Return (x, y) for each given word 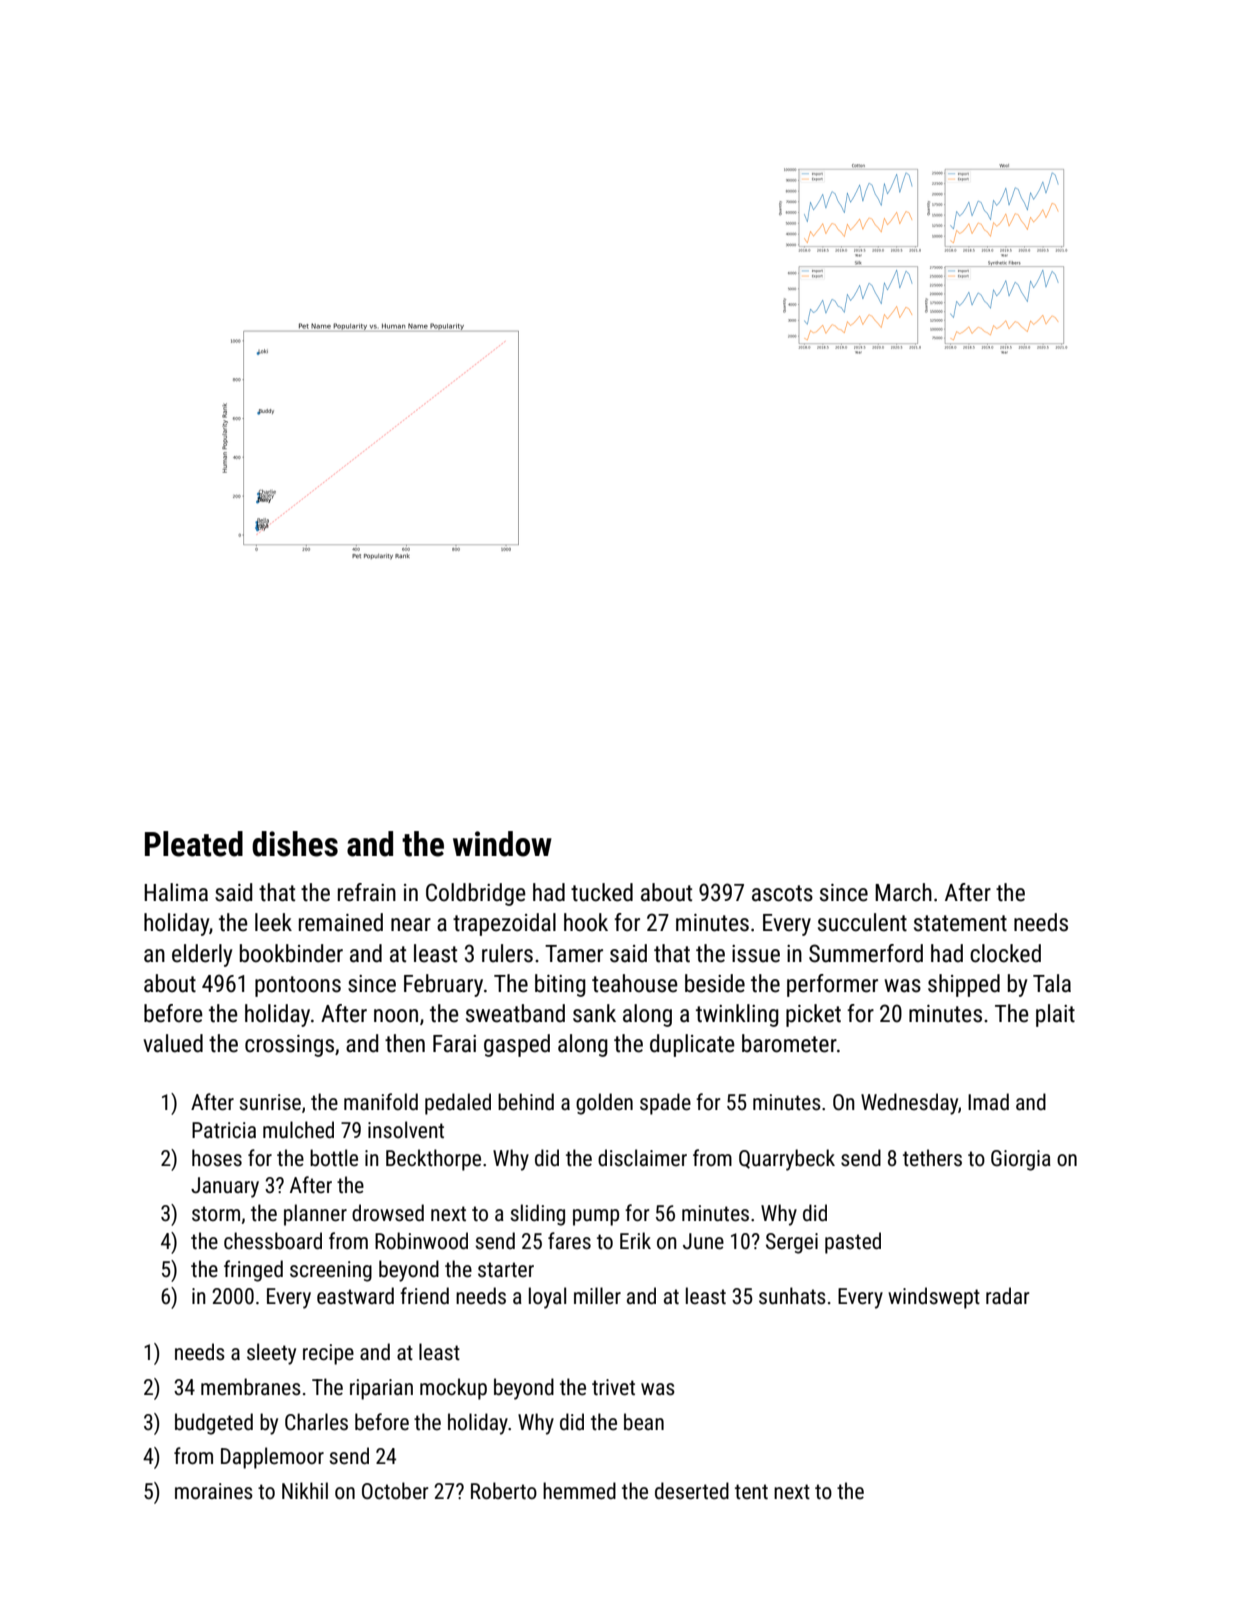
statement (960, 923)
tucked (602, 892)
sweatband (515, 1013)
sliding (538, 1215)
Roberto (504, 1490)
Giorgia (1021, 1160)
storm (216, 1213)
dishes (295, 844)
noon (396, 1016)
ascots (782, 893)
